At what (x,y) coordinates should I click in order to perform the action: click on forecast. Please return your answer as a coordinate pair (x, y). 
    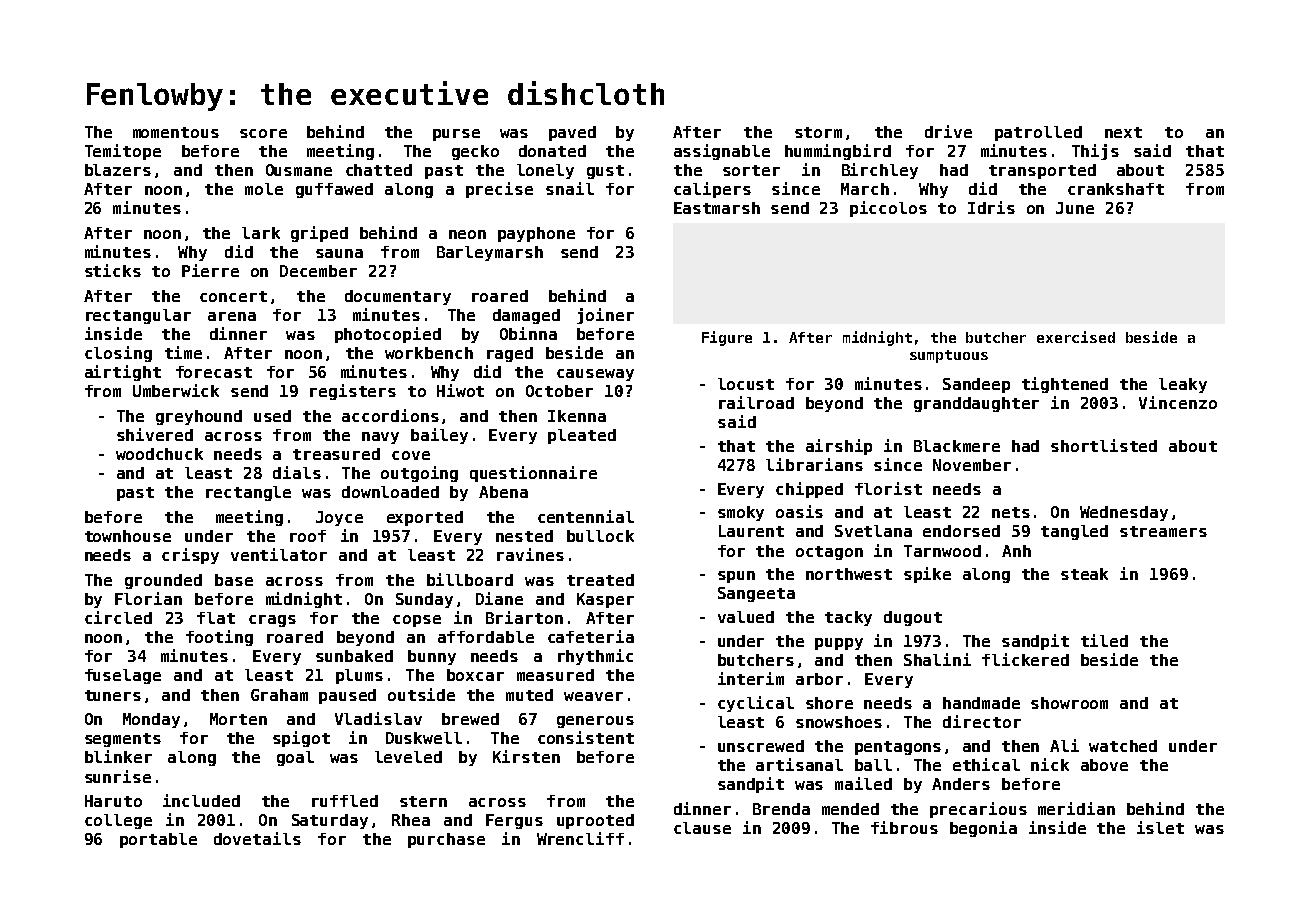
    Looking at the image, I should click on (214, 372).
